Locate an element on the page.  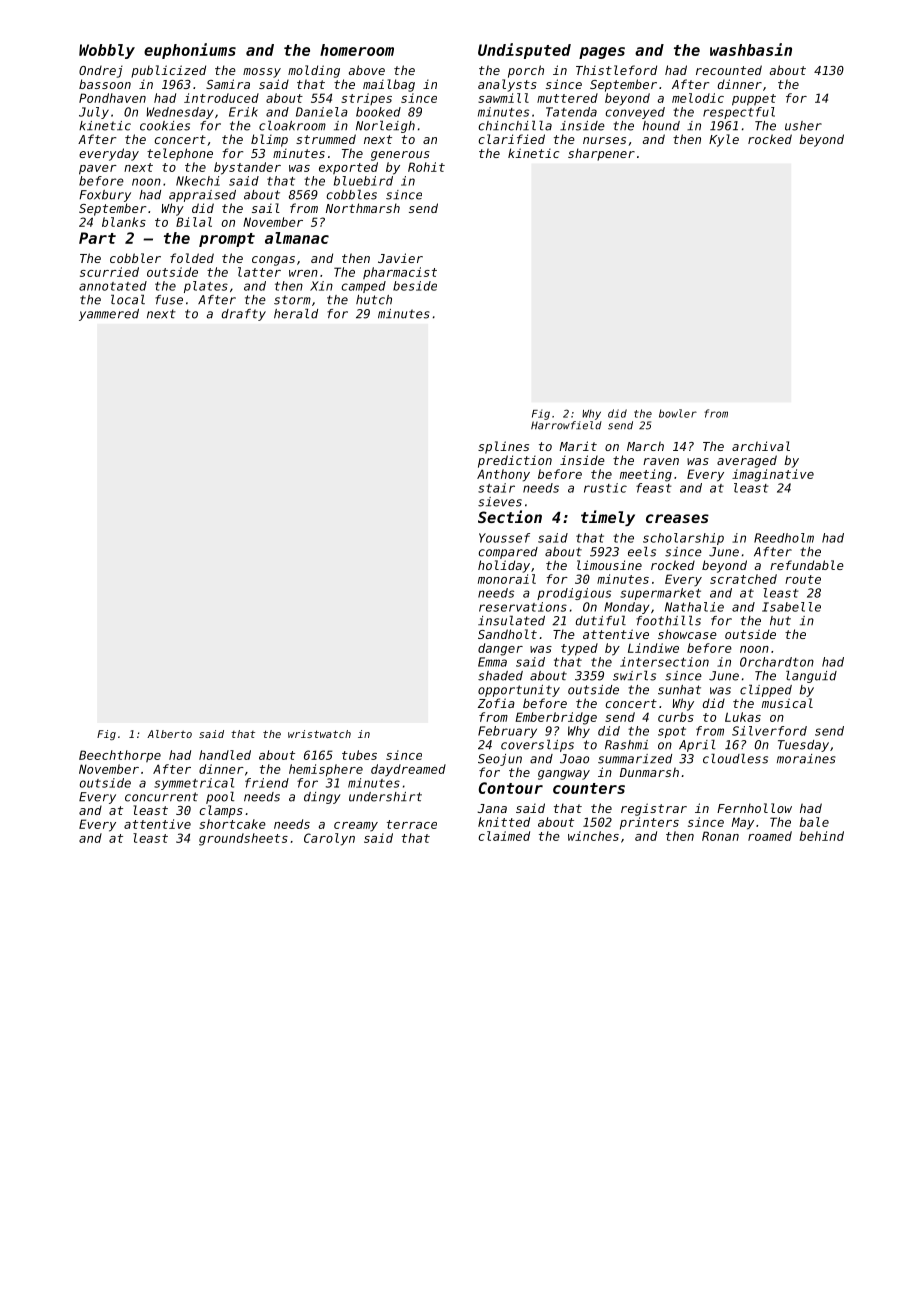
Reedholm is located at coordinates (784, 538).
